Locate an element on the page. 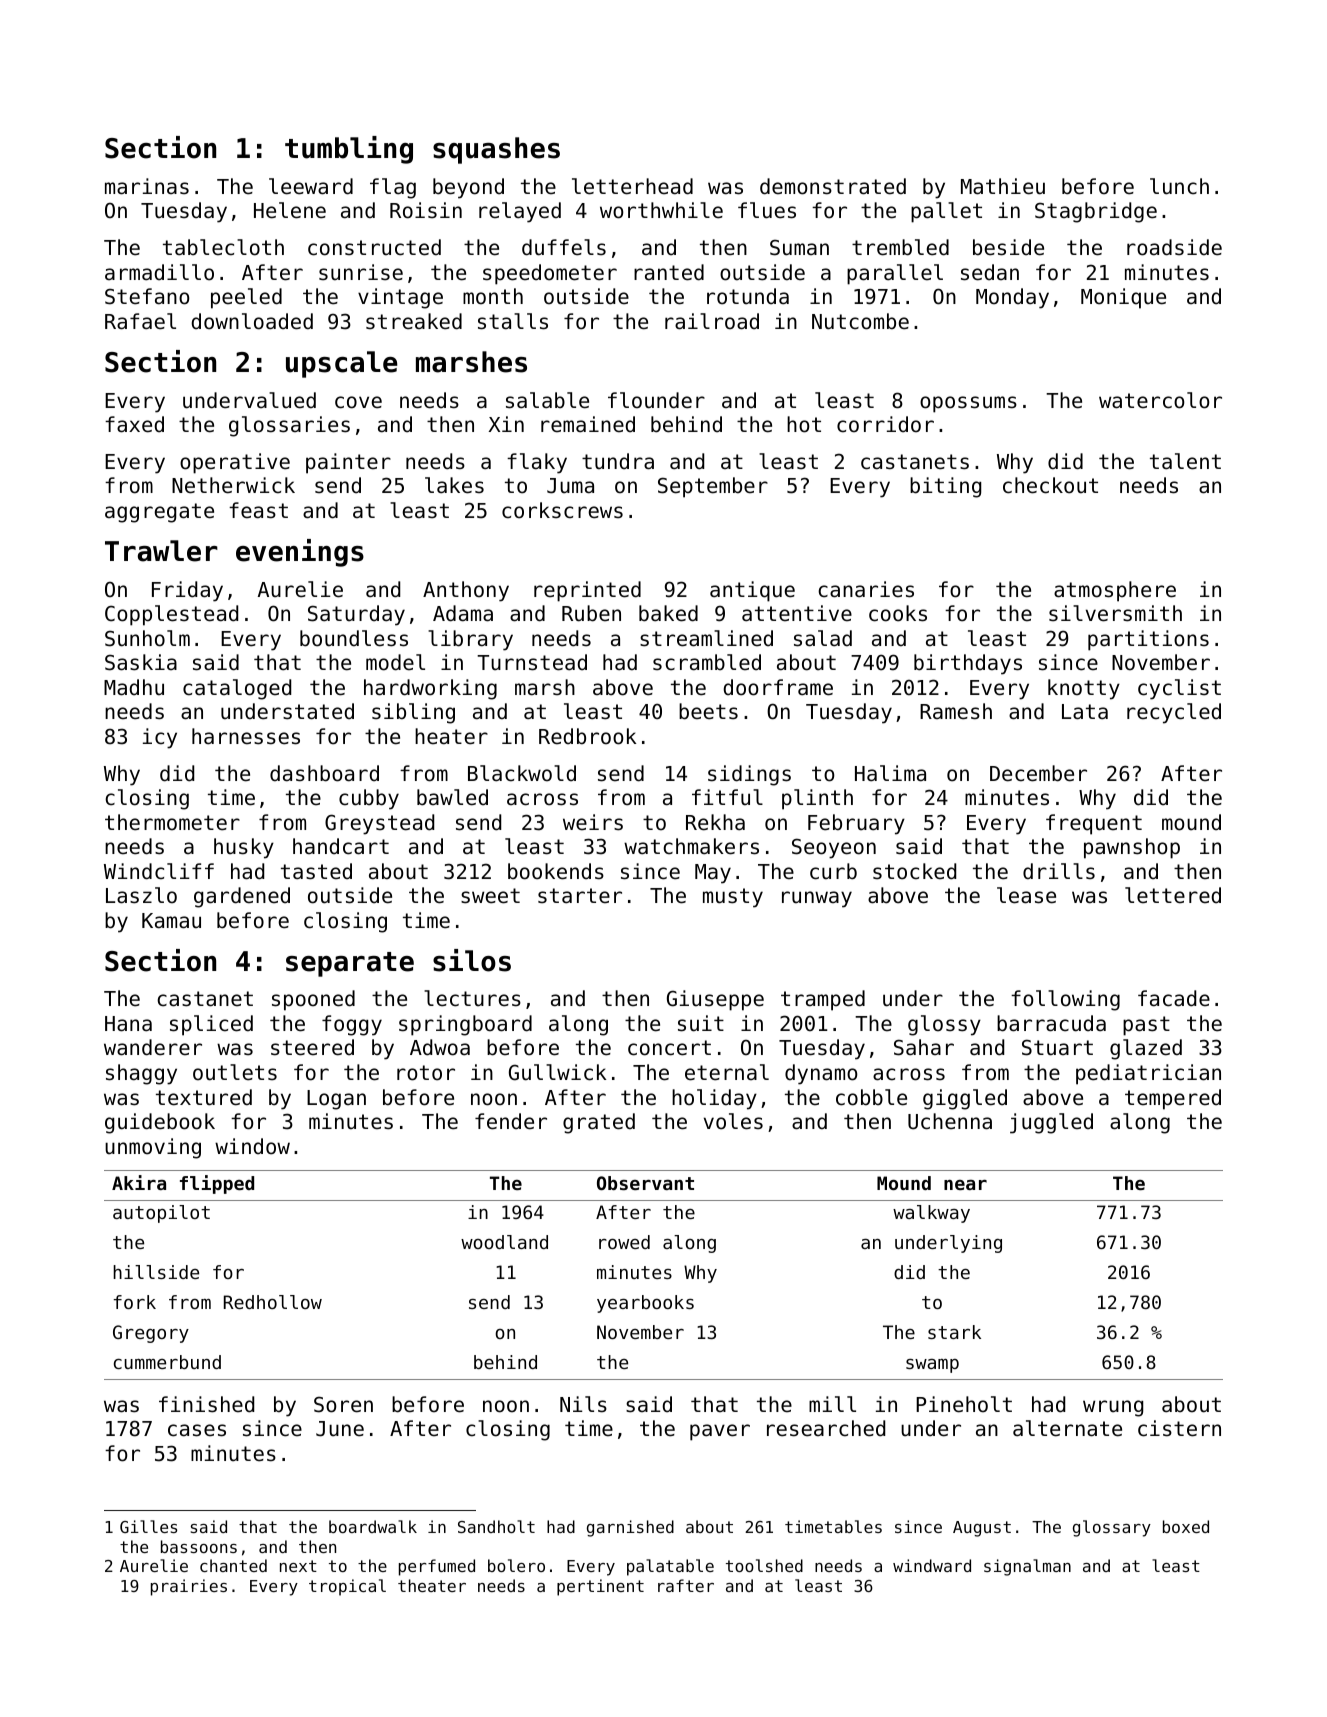  prairies is located at coordinates (189, 1587).
